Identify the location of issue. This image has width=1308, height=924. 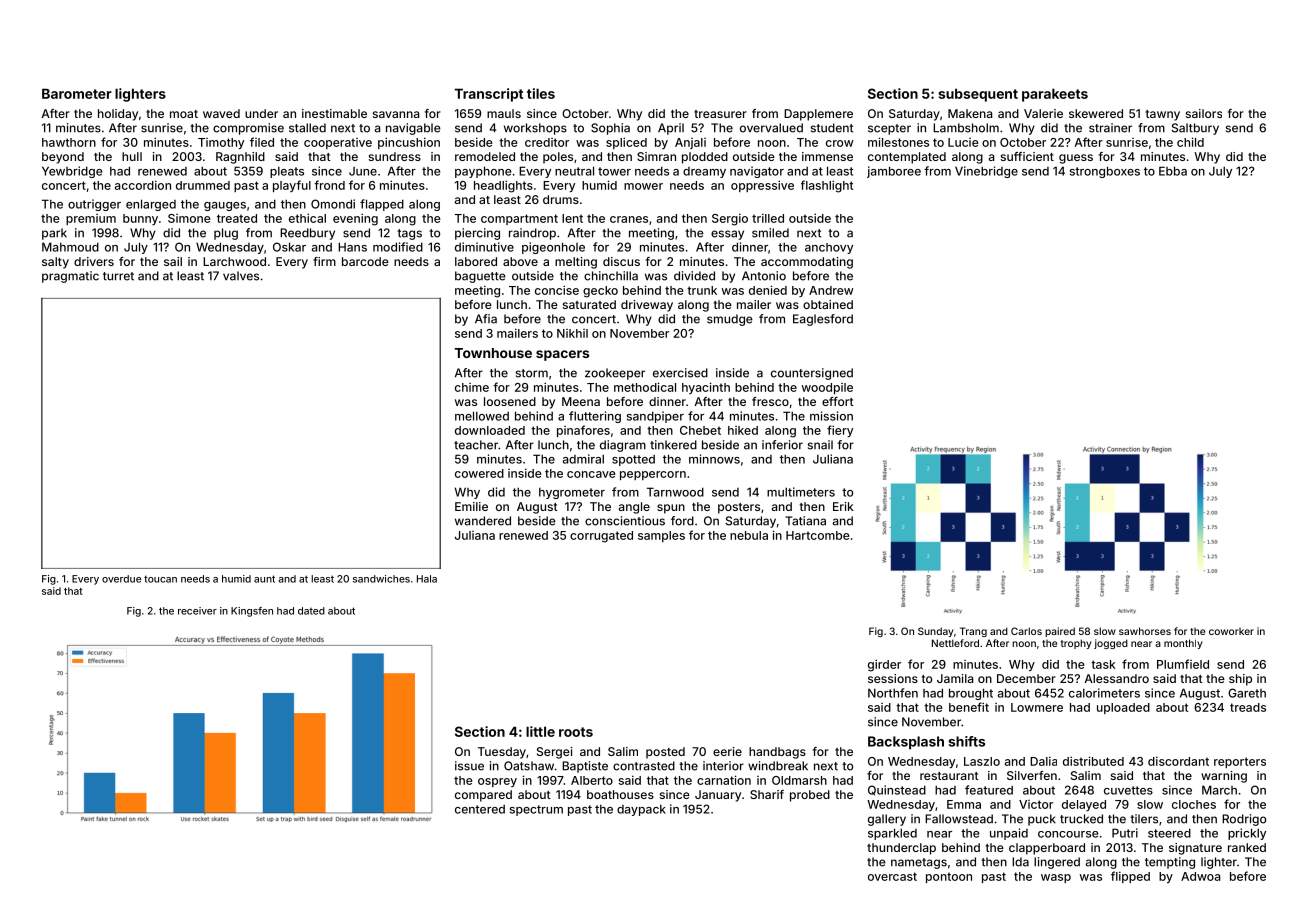
(469, 766).
